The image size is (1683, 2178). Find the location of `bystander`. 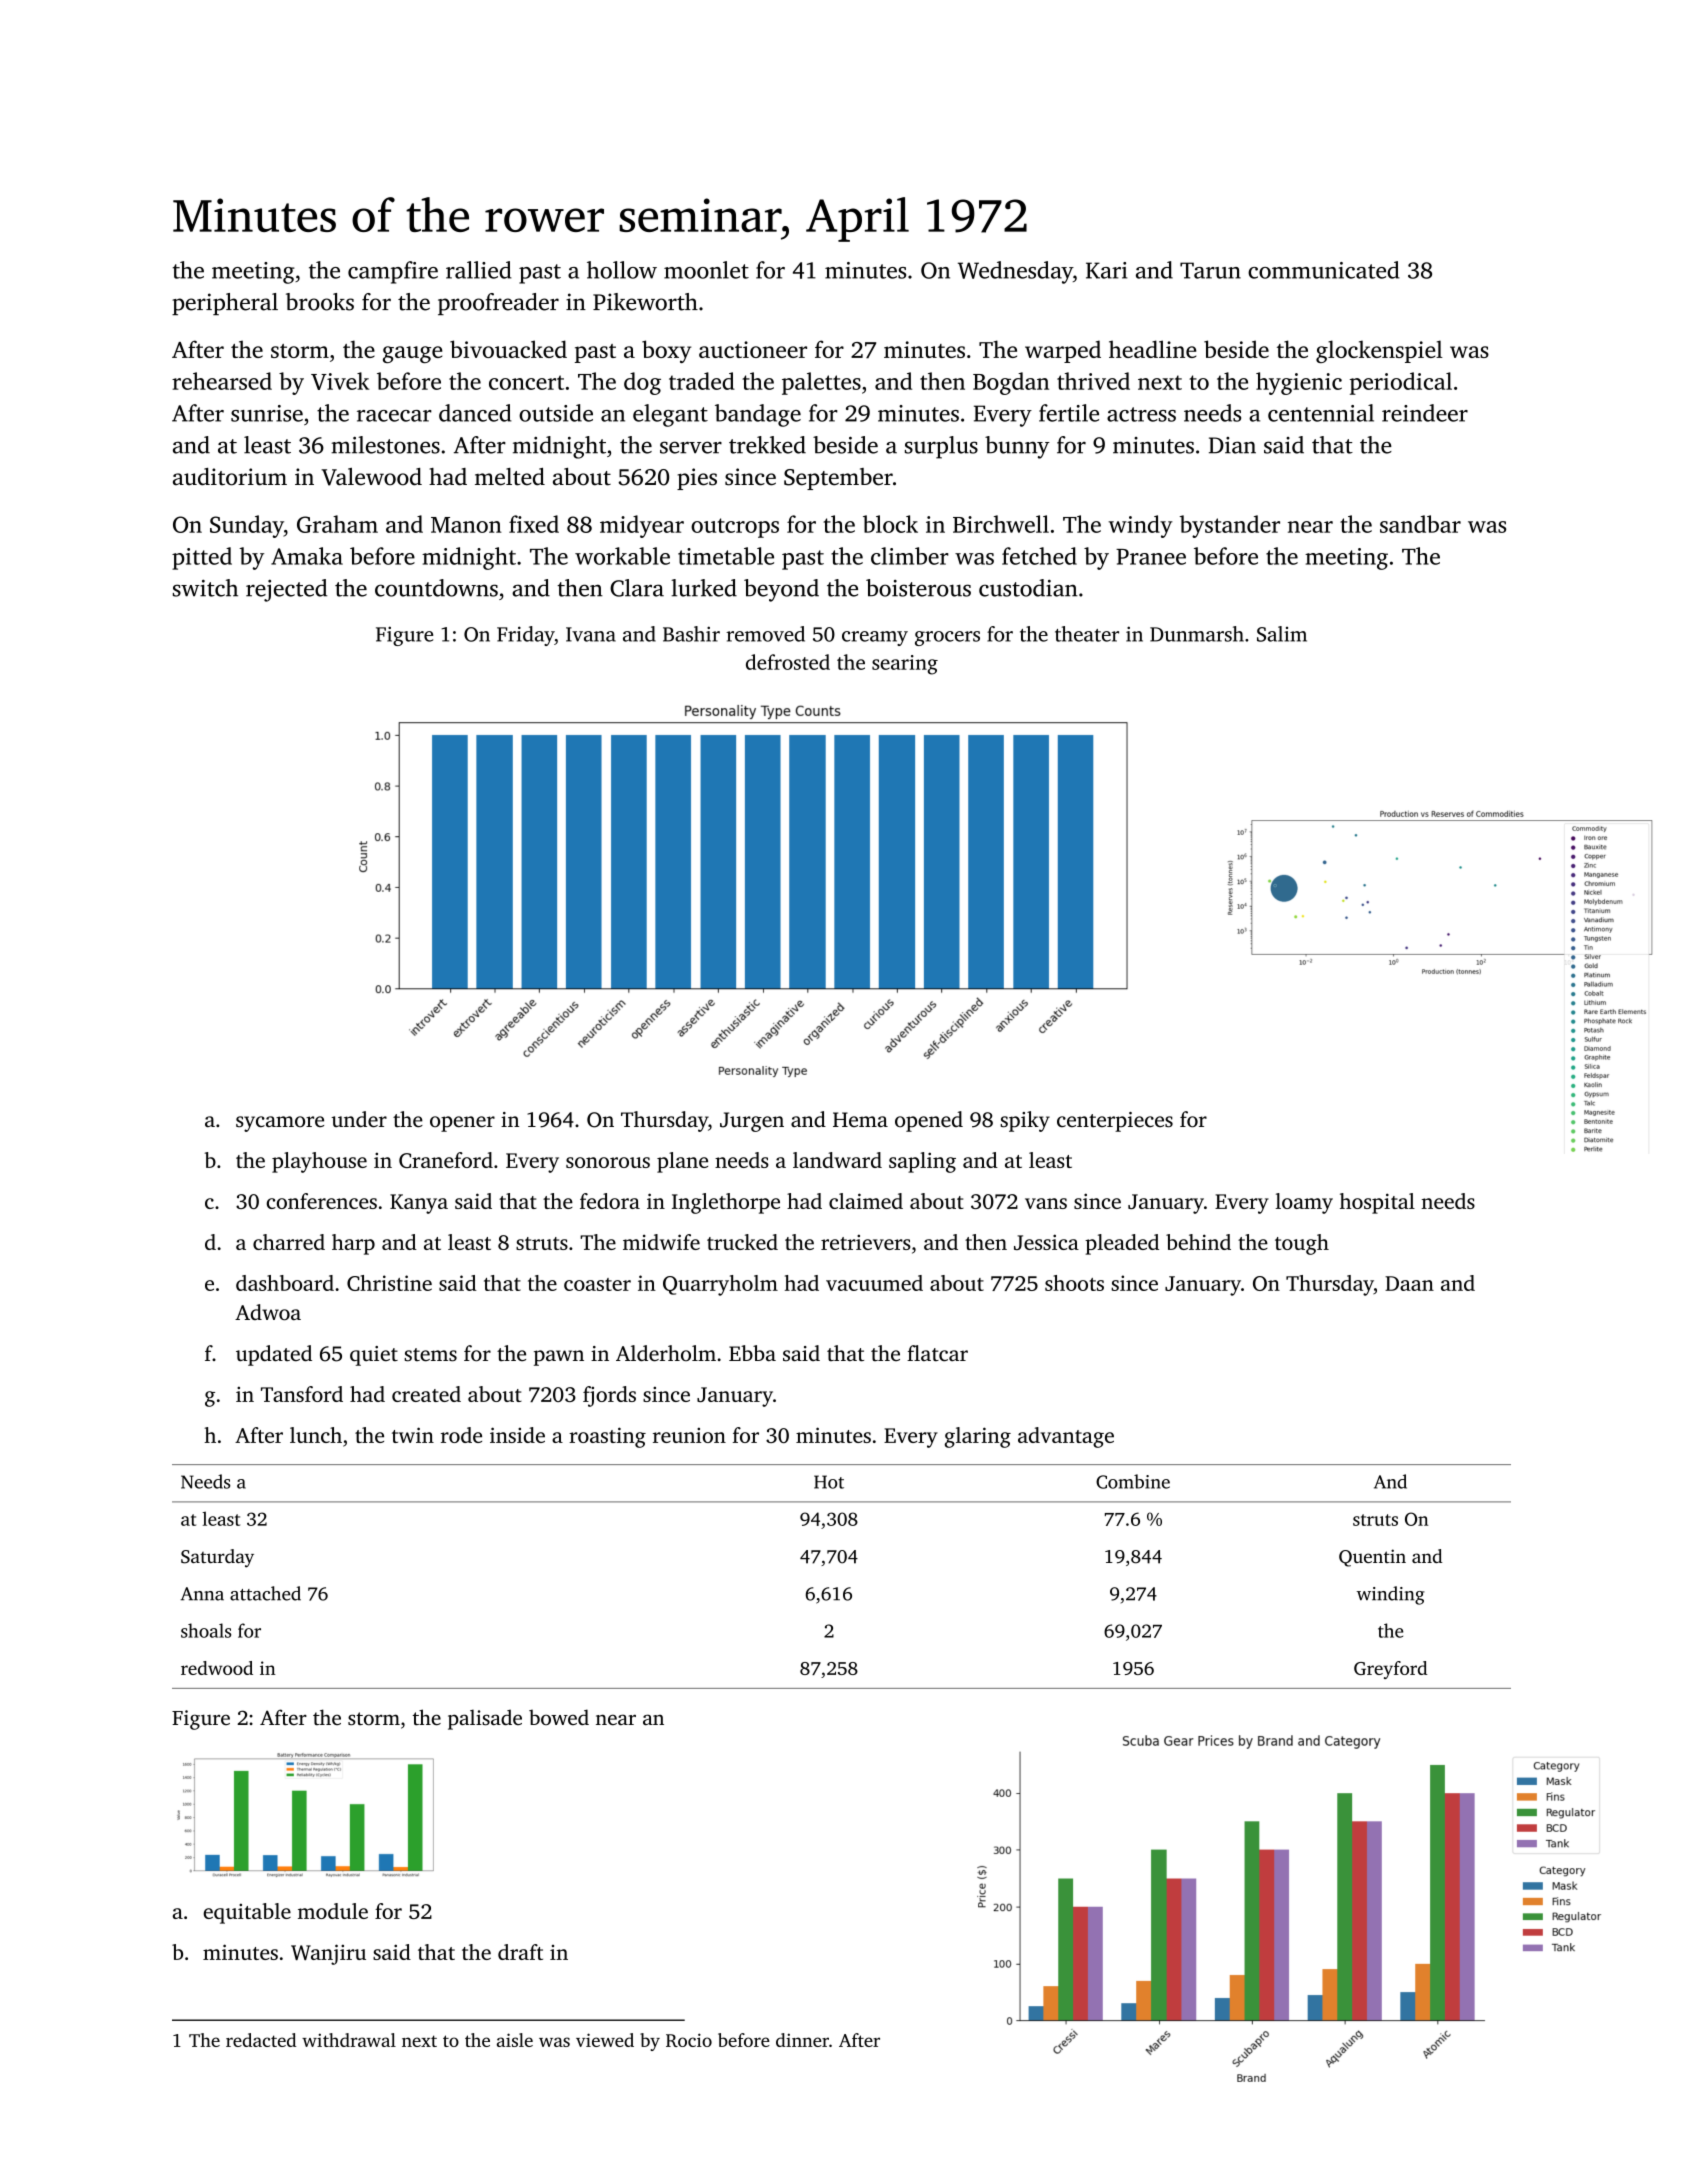

bystander is located at coordinates (1230, 526).
